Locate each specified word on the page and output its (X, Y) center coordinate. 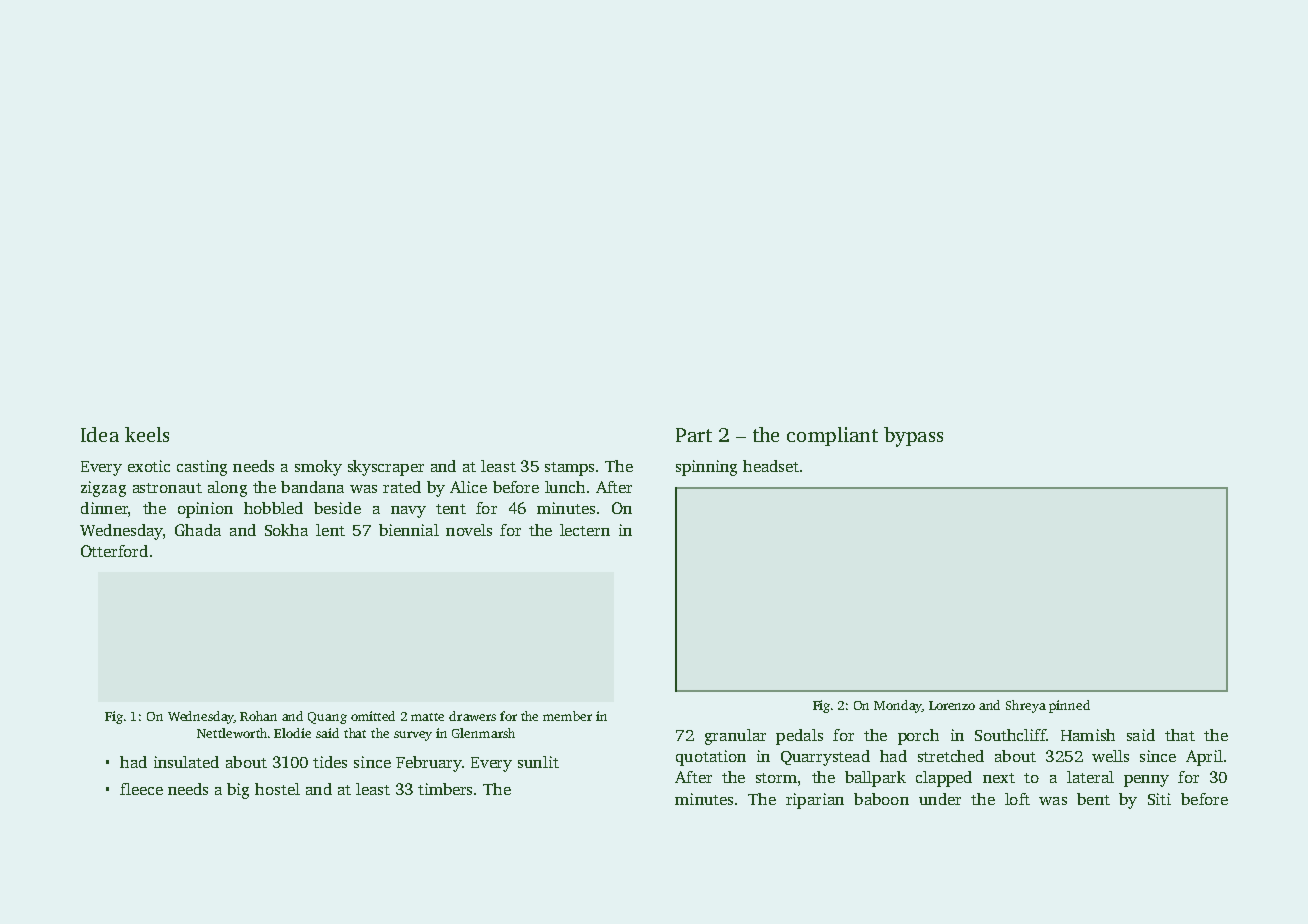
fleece (141, 789)
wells (1110, 756)
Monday (898, 706)
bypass (913, 437)
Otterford (114, 551)
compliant (832, 436)
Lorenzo (952, 705)
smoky (318, 468)
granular (735, 737)
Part (694, 435)
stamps (569, 469)
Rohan (258, 716)
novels (469, 530)
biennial (409, 530)
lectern (585, 530)
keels (147, 434)
